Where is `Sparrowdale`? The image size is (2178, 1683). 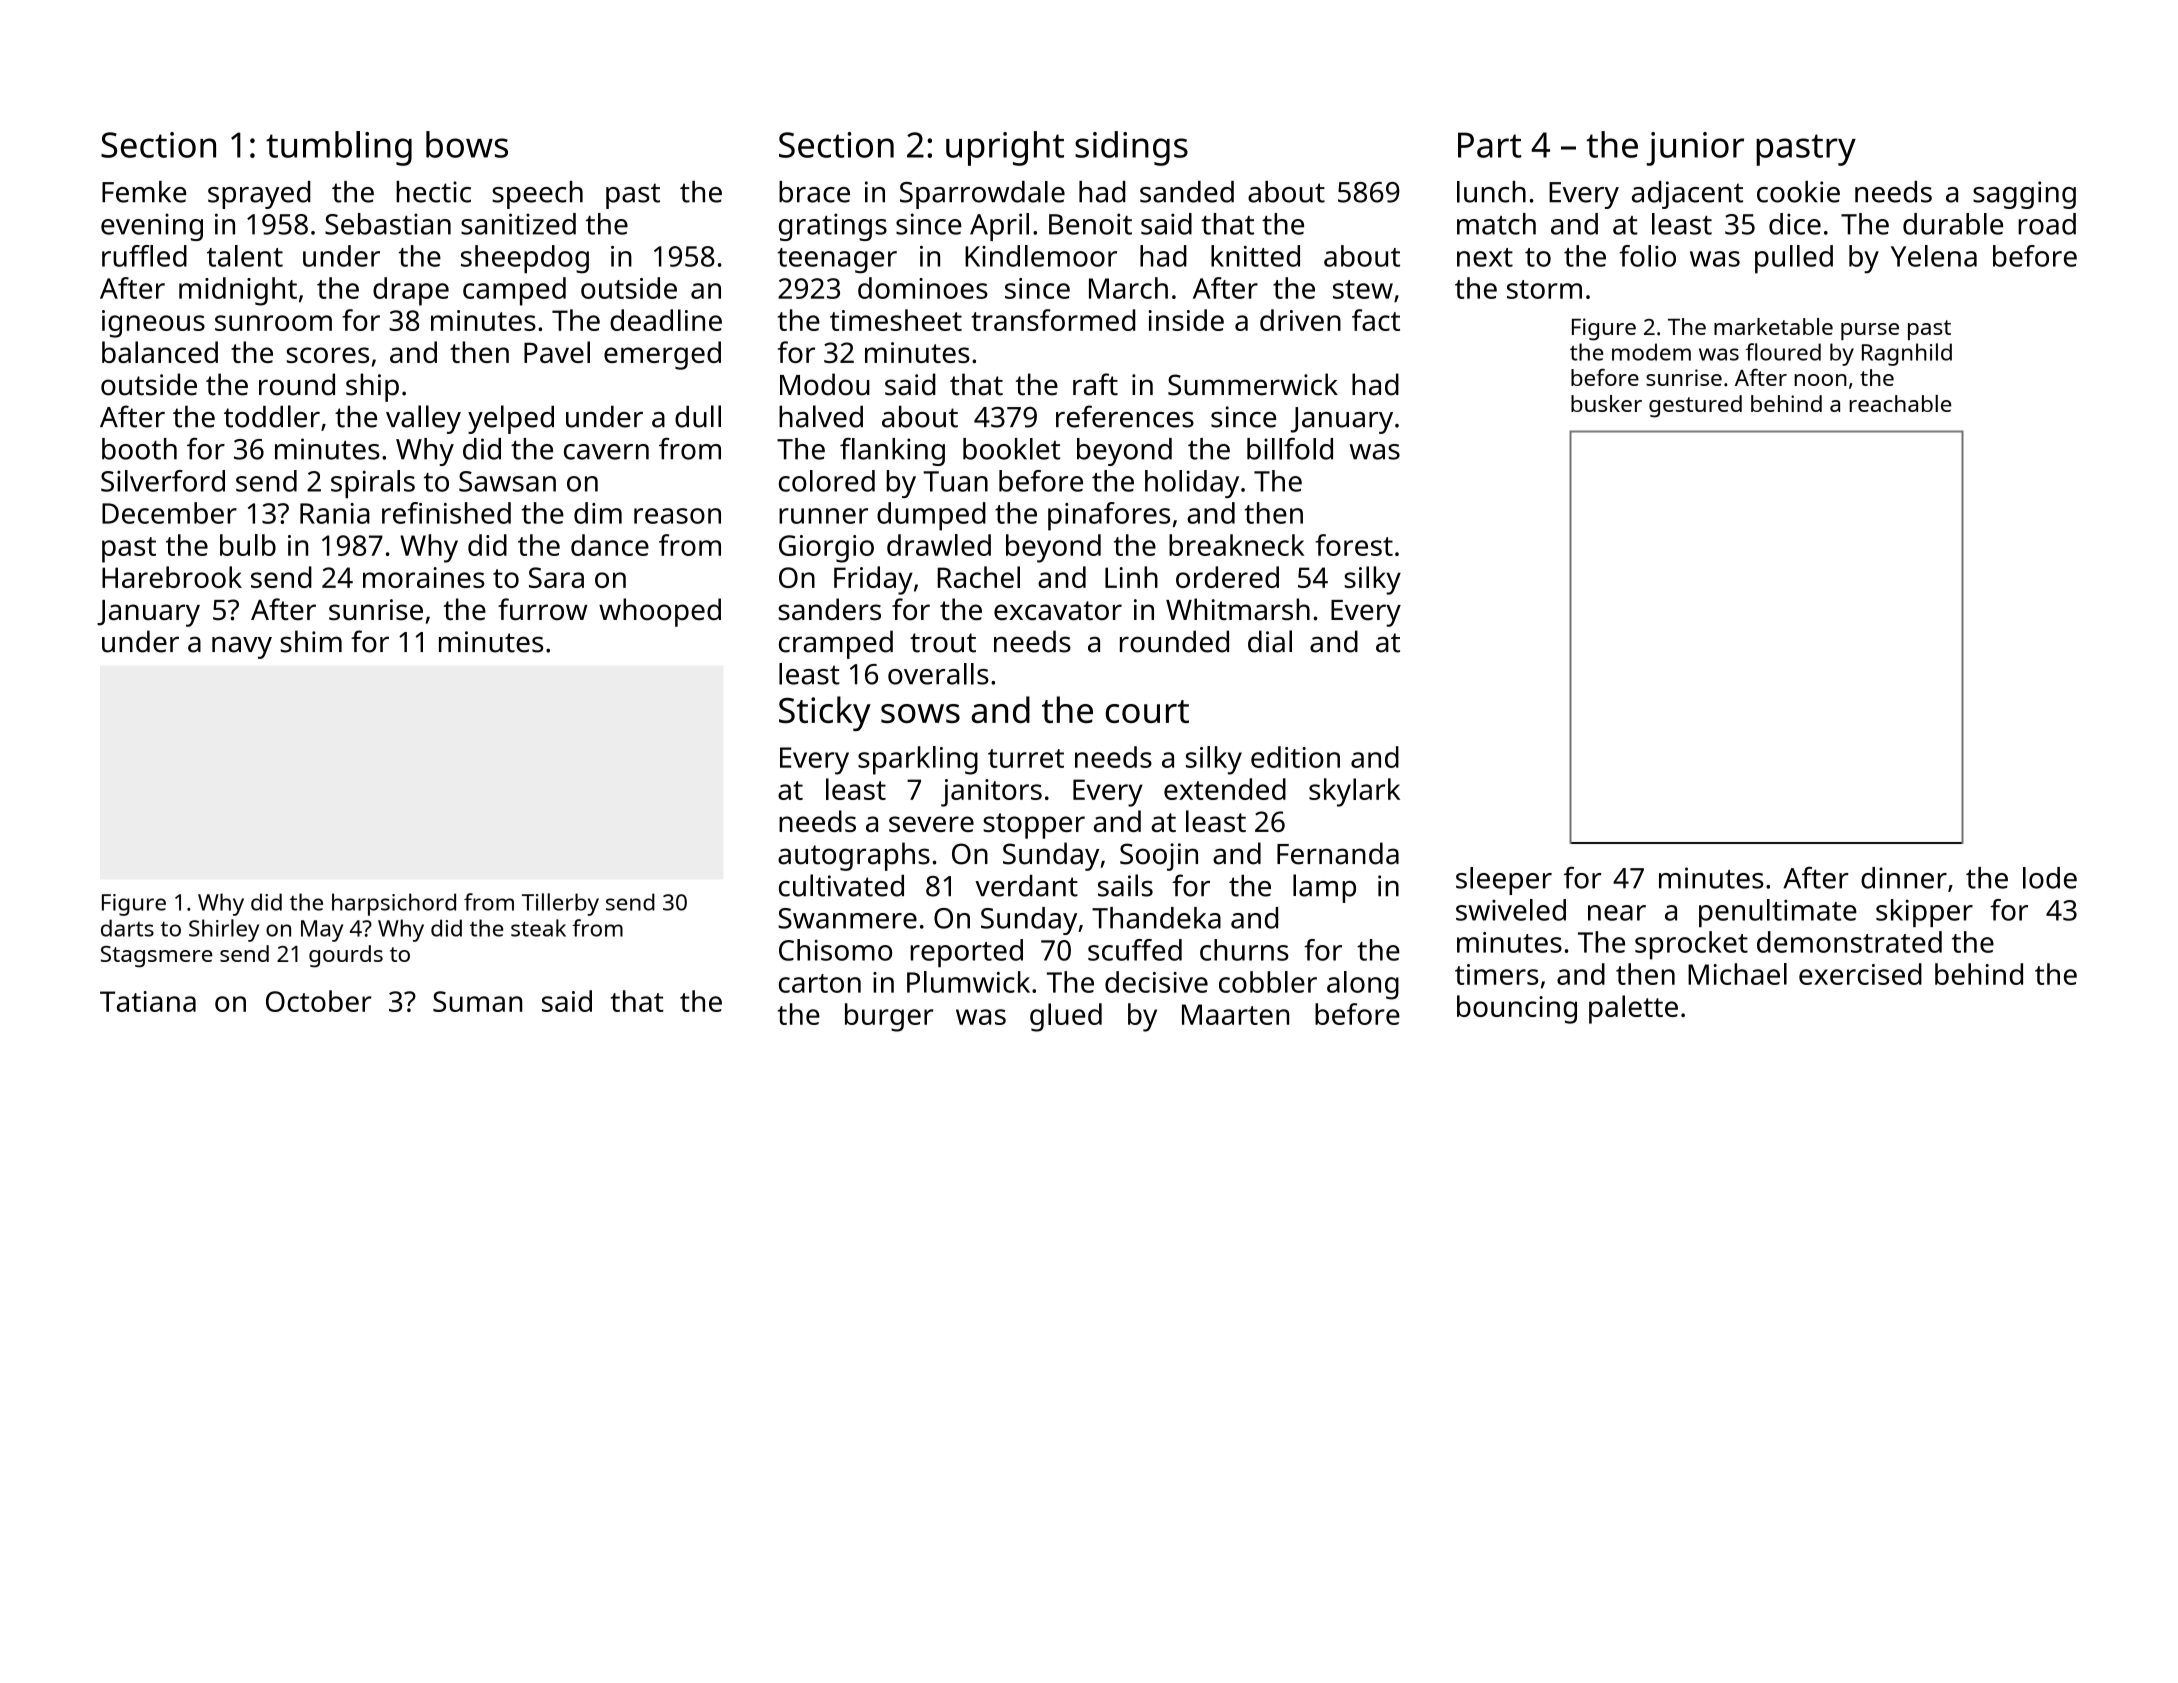
Sparrowdale is located at coordinates (982, 195).
